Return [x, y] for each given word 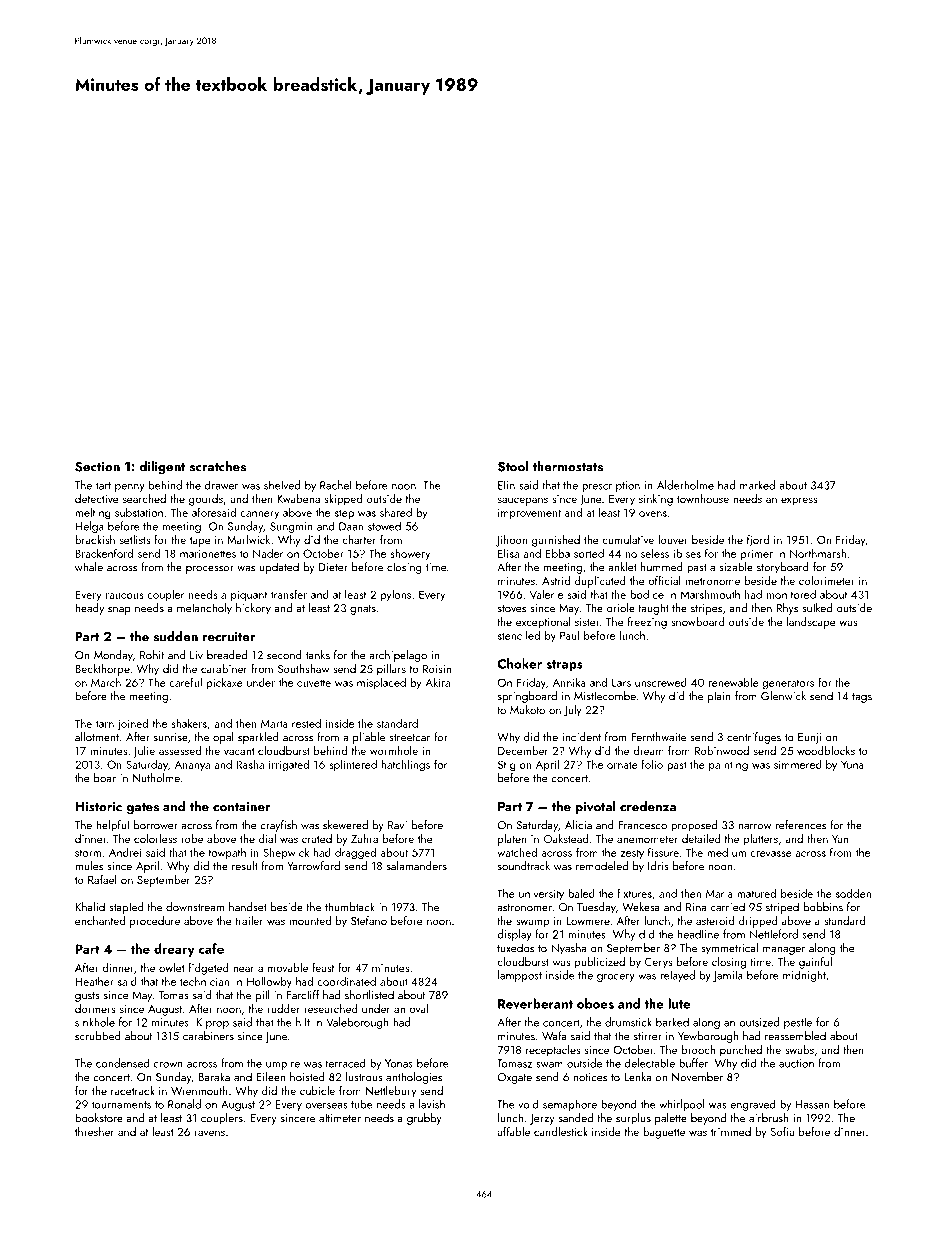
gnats [363, 610]
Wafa [554, 1036]
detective [97, 498]
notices [590, 1077]
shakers [189, 723]
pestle [798, 1023]
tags [862, 698]
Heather [94, 981]
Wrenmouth [199, 1090]
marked [757, 485]
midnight [804, 976]
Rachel [336, 485]
